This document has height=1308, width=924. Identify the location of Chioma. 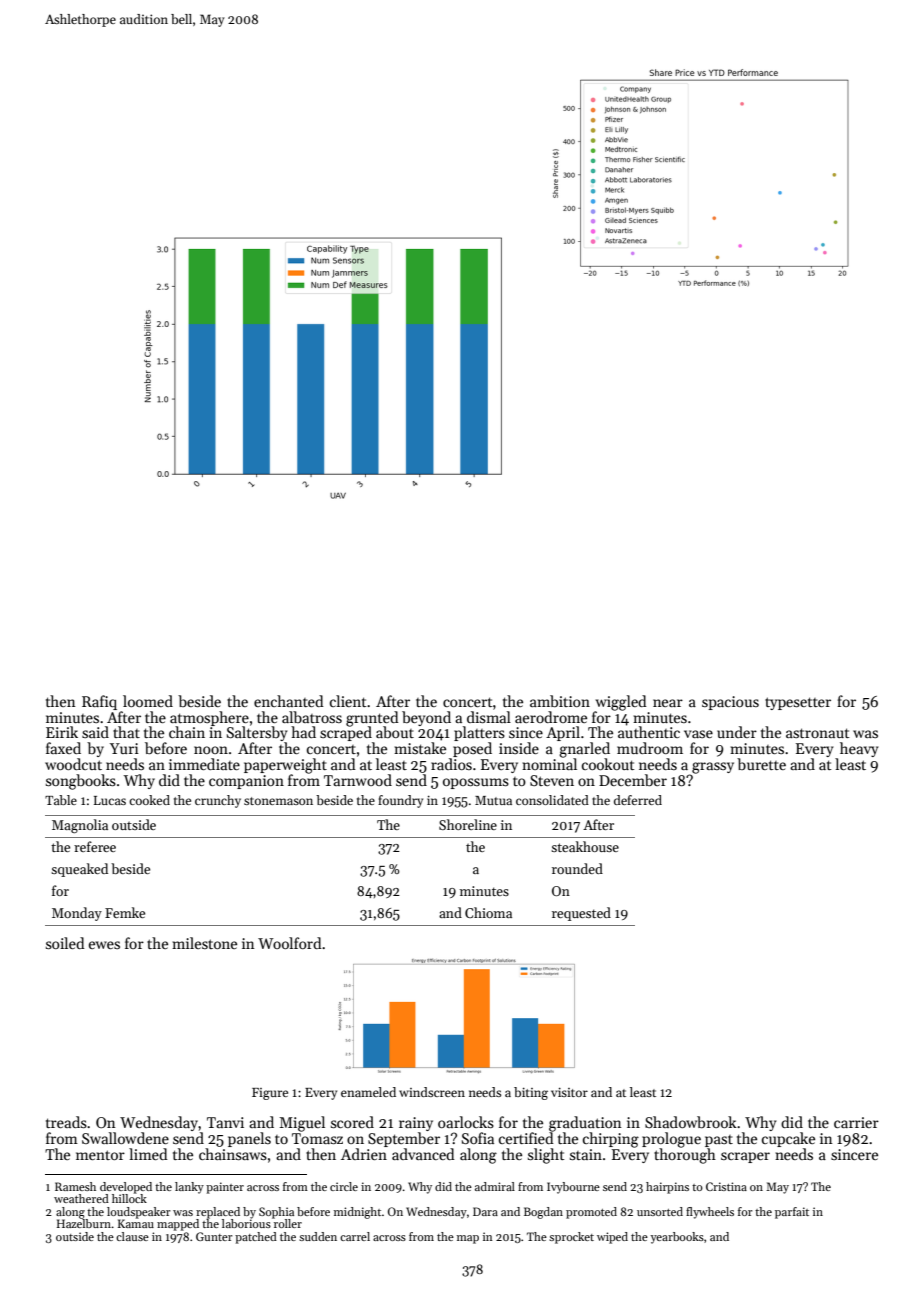
(488, 912).
